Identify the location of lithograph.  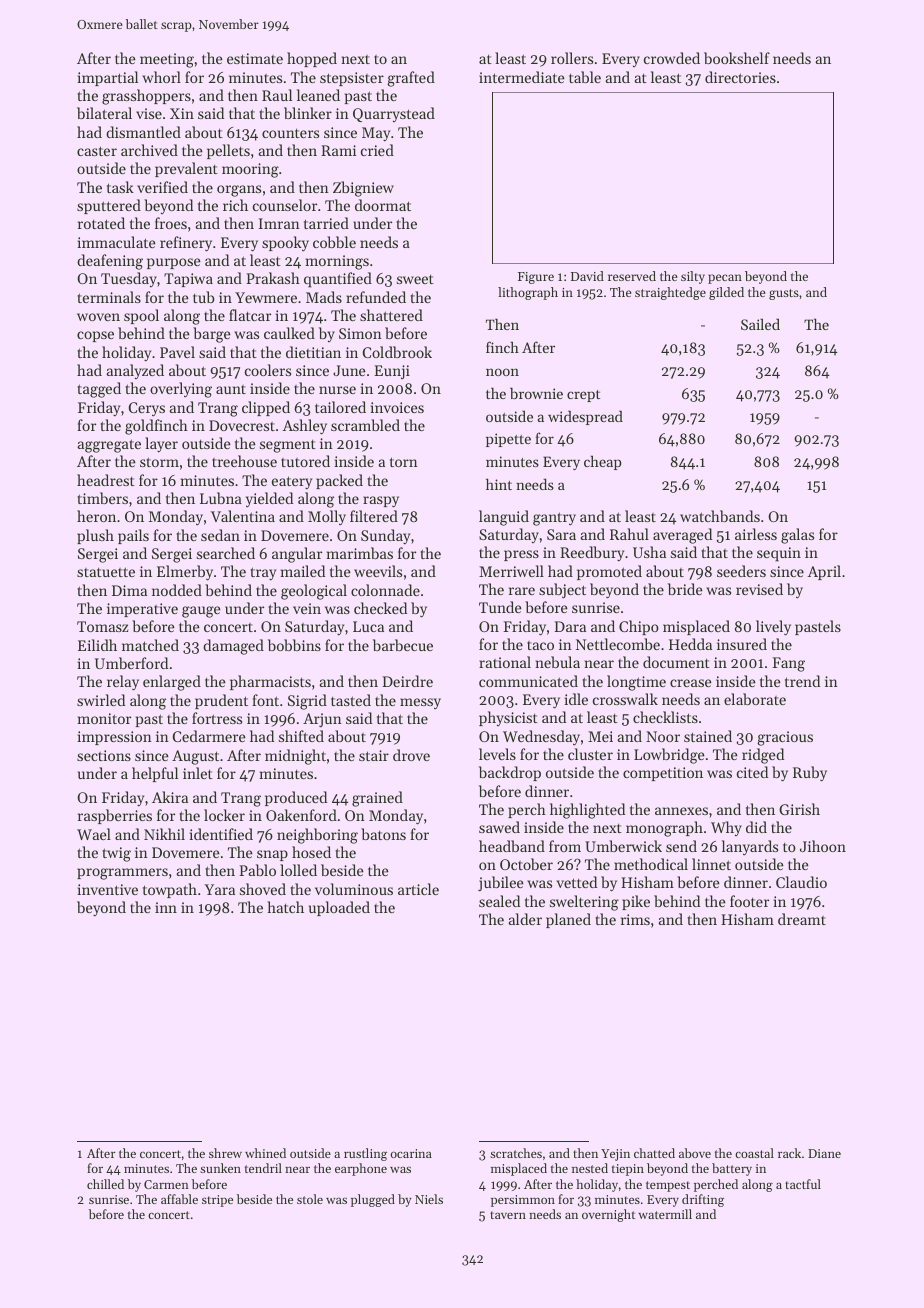
(528, 293).
